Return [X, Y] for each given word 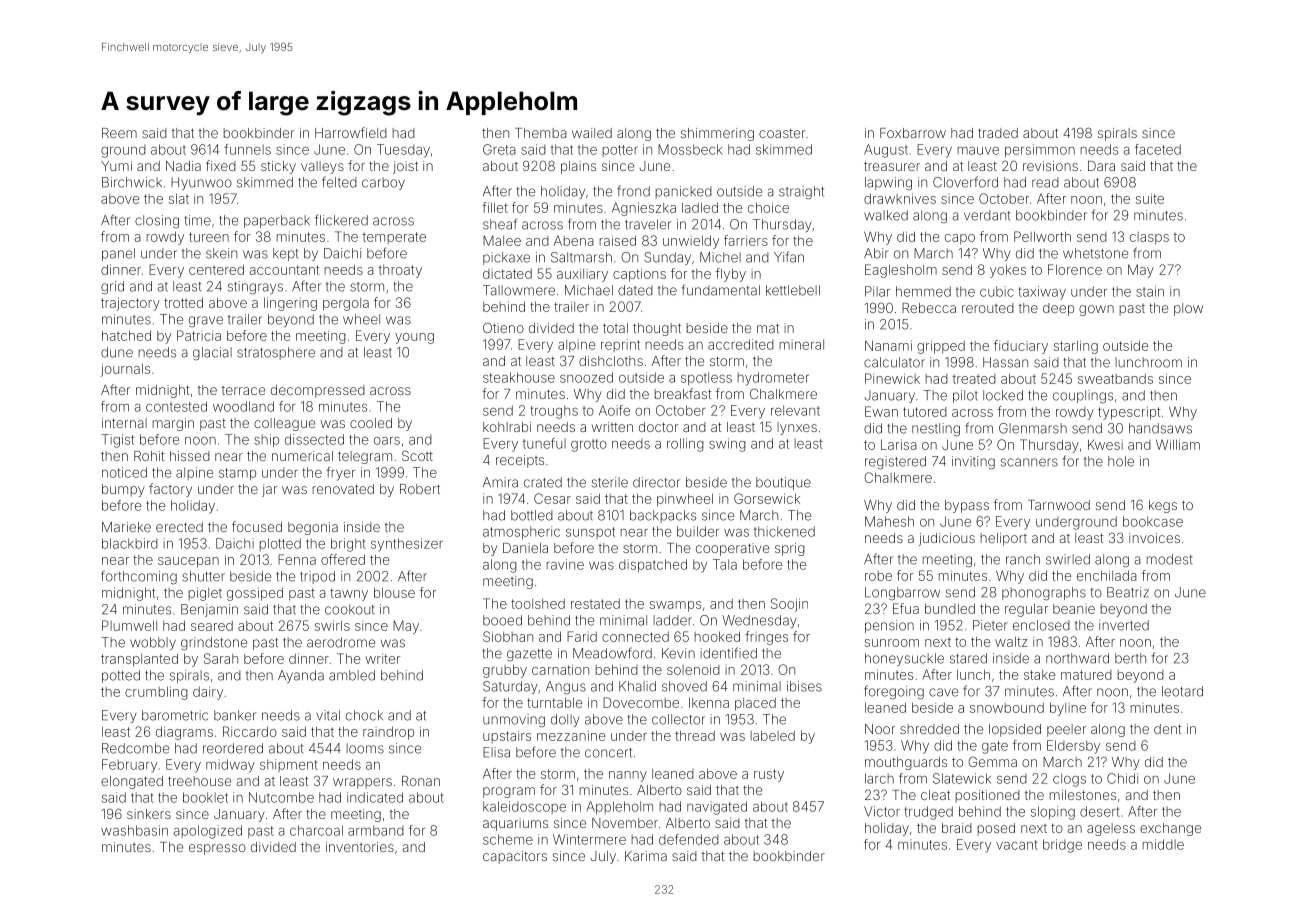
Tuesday [403, 151]
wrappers [362, 783]
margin [173, 424]
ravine [565, 564]
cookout [350, 609]
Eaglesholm [901, 271]
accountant [284, 270]
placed [755, 704]
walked [886, 215]
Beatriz [1128, 592]
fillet [495, 207]
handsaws [1160, 428]
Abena [574, 240]
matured [1086, 675]
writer [383, 659]
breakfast [683, 393]
